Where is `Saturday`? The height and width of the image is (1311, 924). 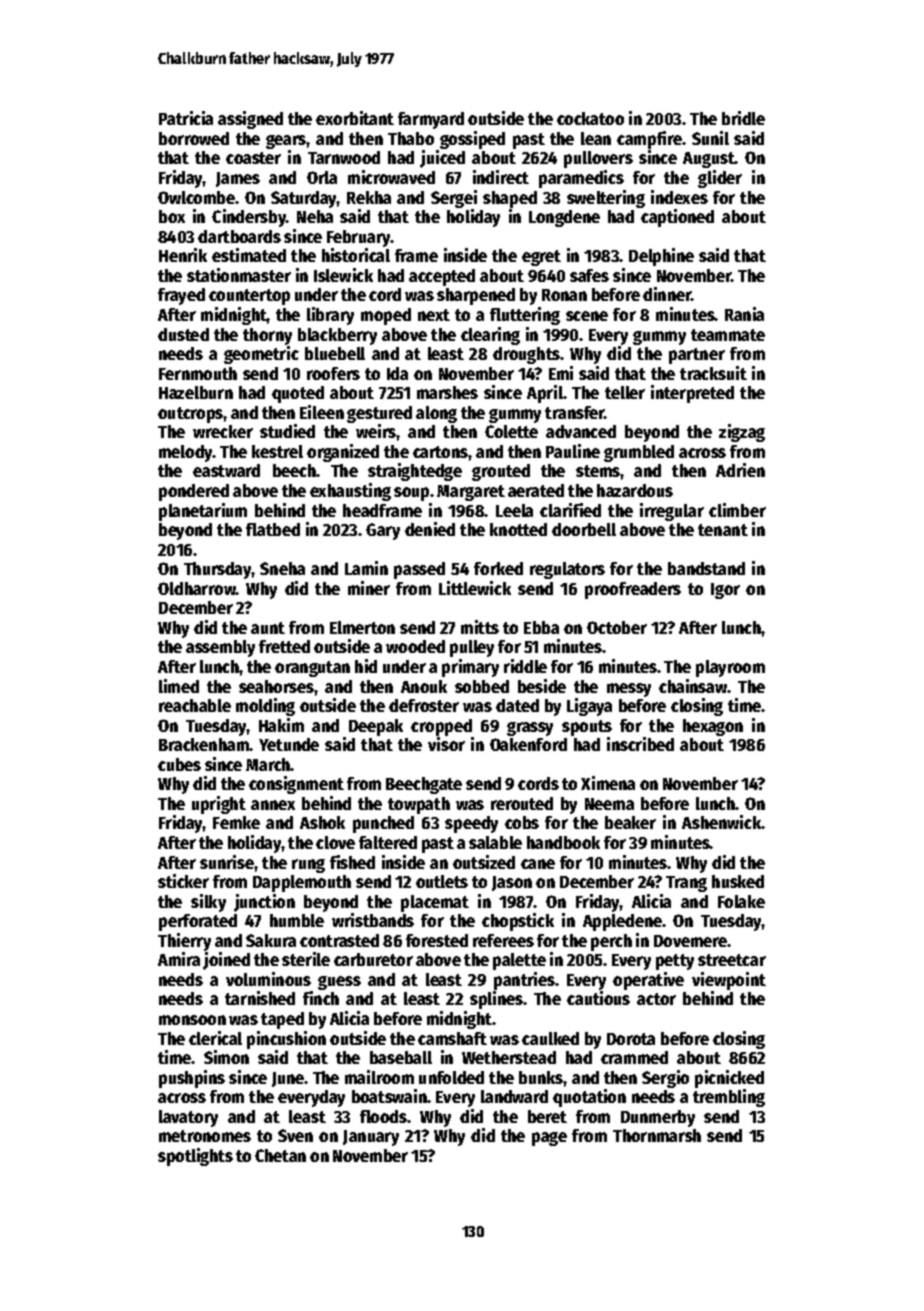
Saturday is located at coordinates (304, 199).
